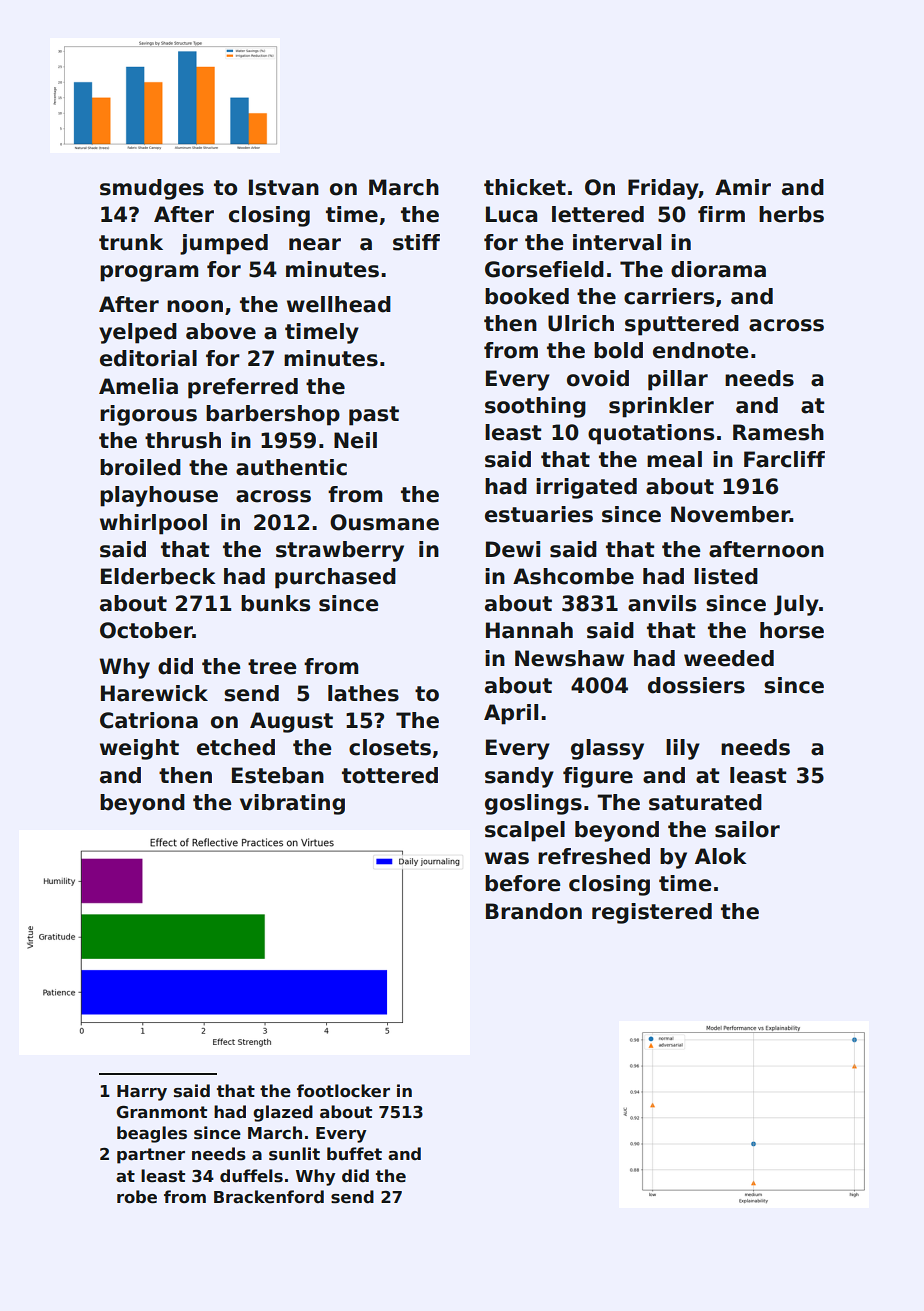 Image resolution: width=924 pixels, height=1311 pixels. Describe the element at coordinates (243, 388) in the page. I see `preferred` at that location.
